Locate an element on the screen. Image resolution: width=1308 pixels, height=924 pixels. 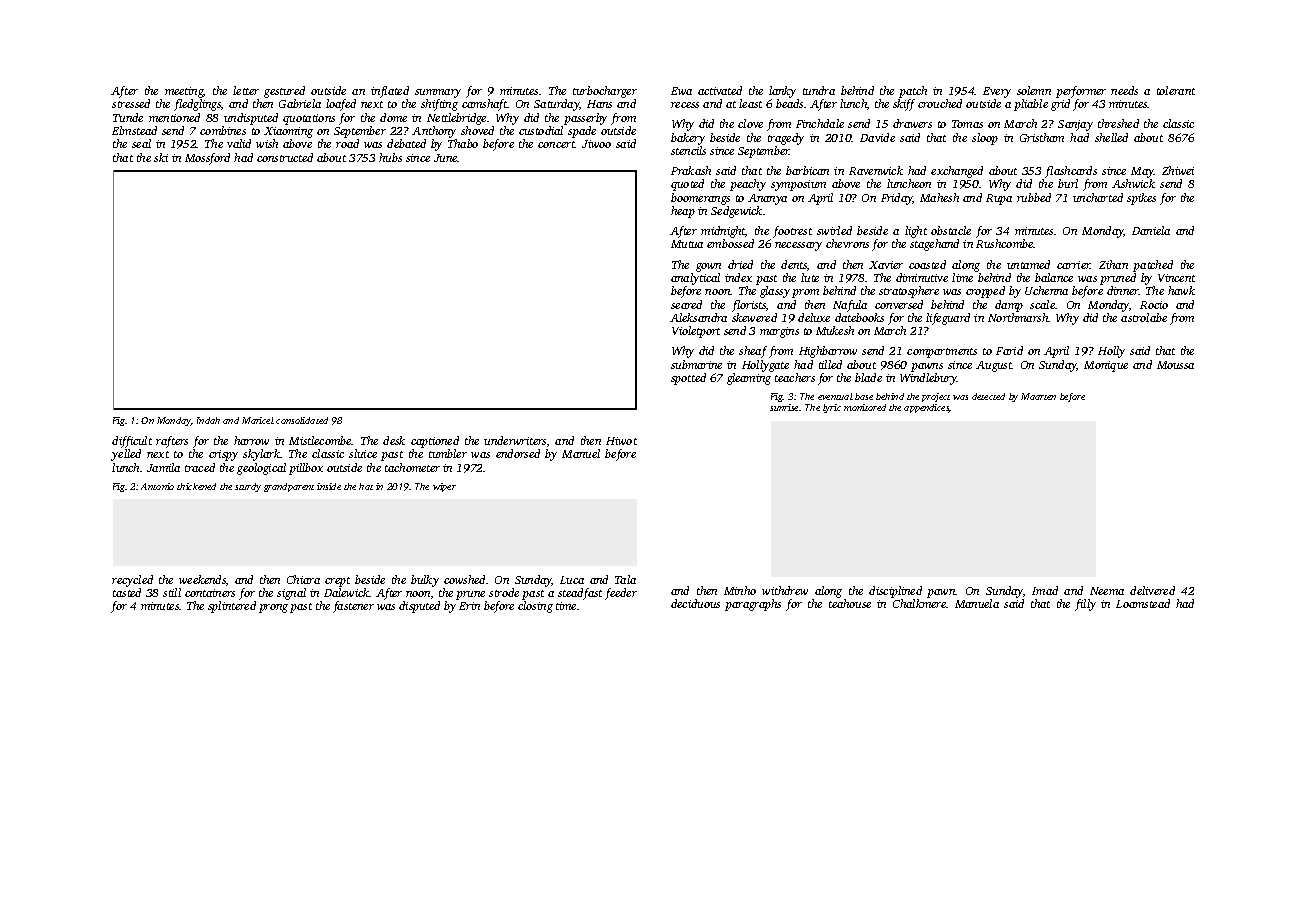
summary is located at coordinates (438, 93).
